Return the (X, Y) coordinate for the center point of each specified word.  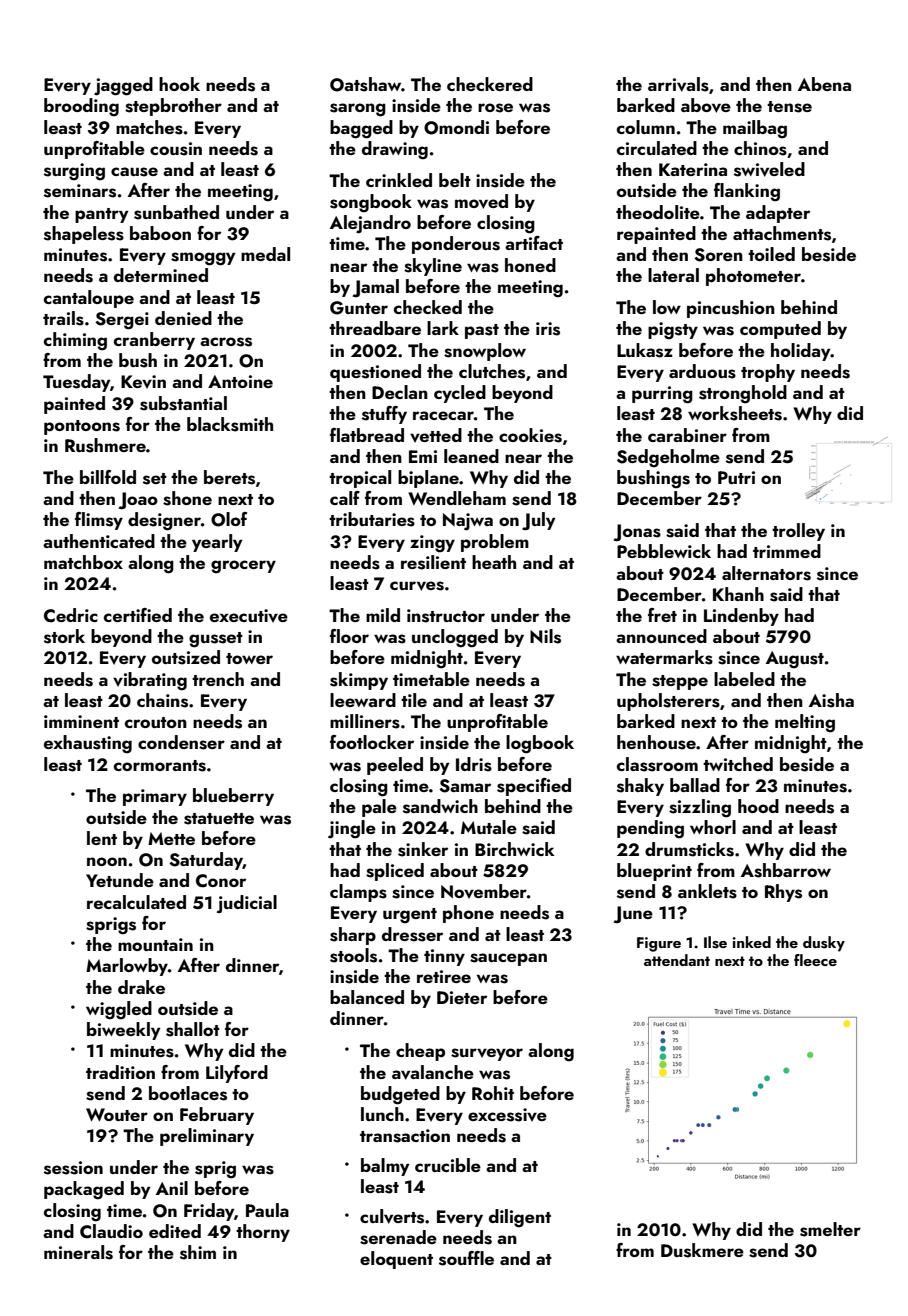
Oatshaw (365, 84)
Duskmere (702, 1250)
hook (179, 84)
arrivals (678, 84)
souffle (466, 1258)
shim (198, 1252)
